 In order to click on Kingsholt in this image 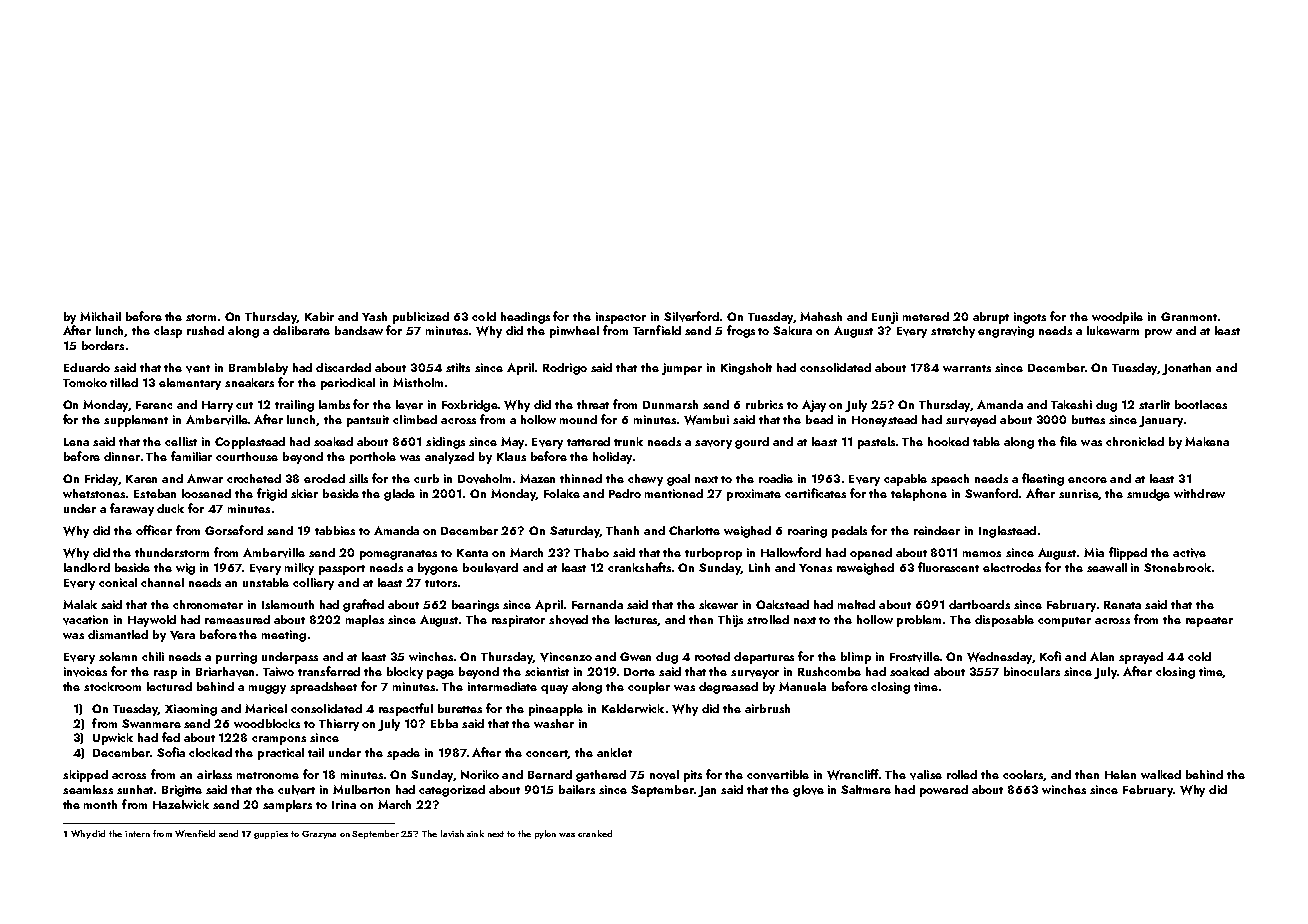, I will do `click(746, 369)`.
